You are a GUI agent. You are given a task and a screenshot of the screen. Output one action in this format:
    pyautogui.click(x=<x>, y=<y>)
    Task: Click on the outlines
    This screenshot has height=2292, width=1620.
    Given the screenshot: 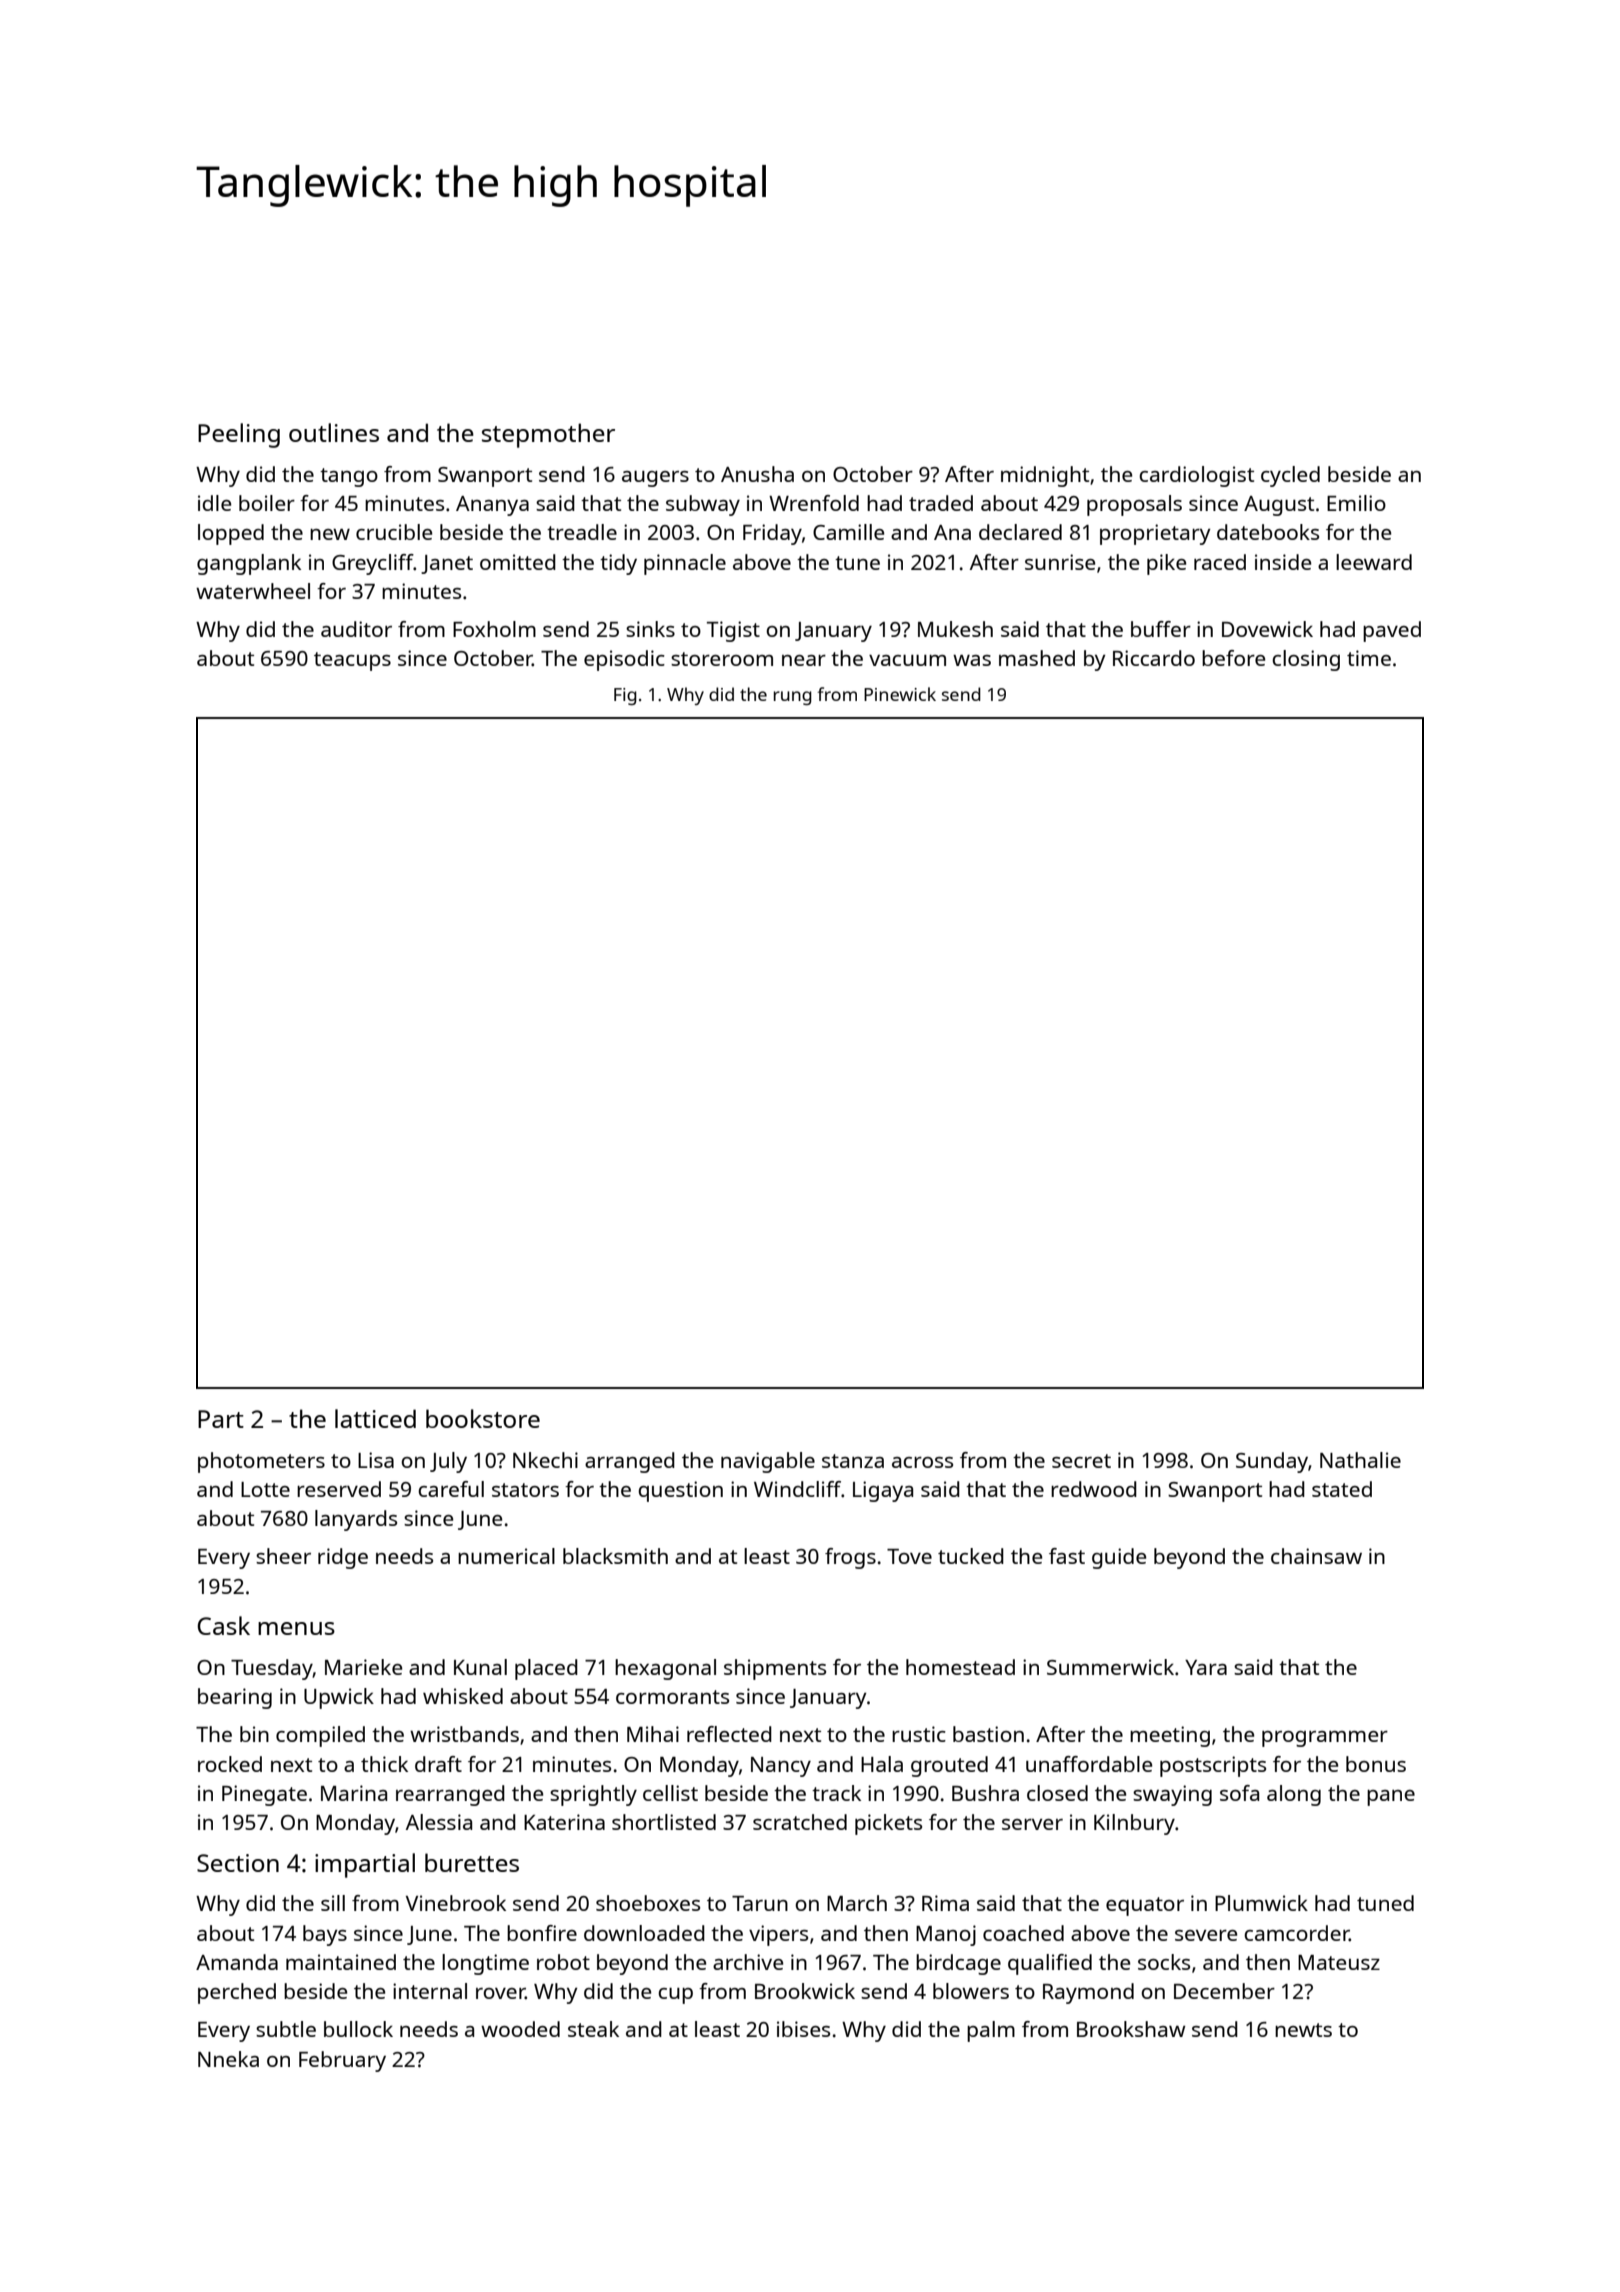 What is the action you would take?
    pyautogui.click(x=334, y=432)
